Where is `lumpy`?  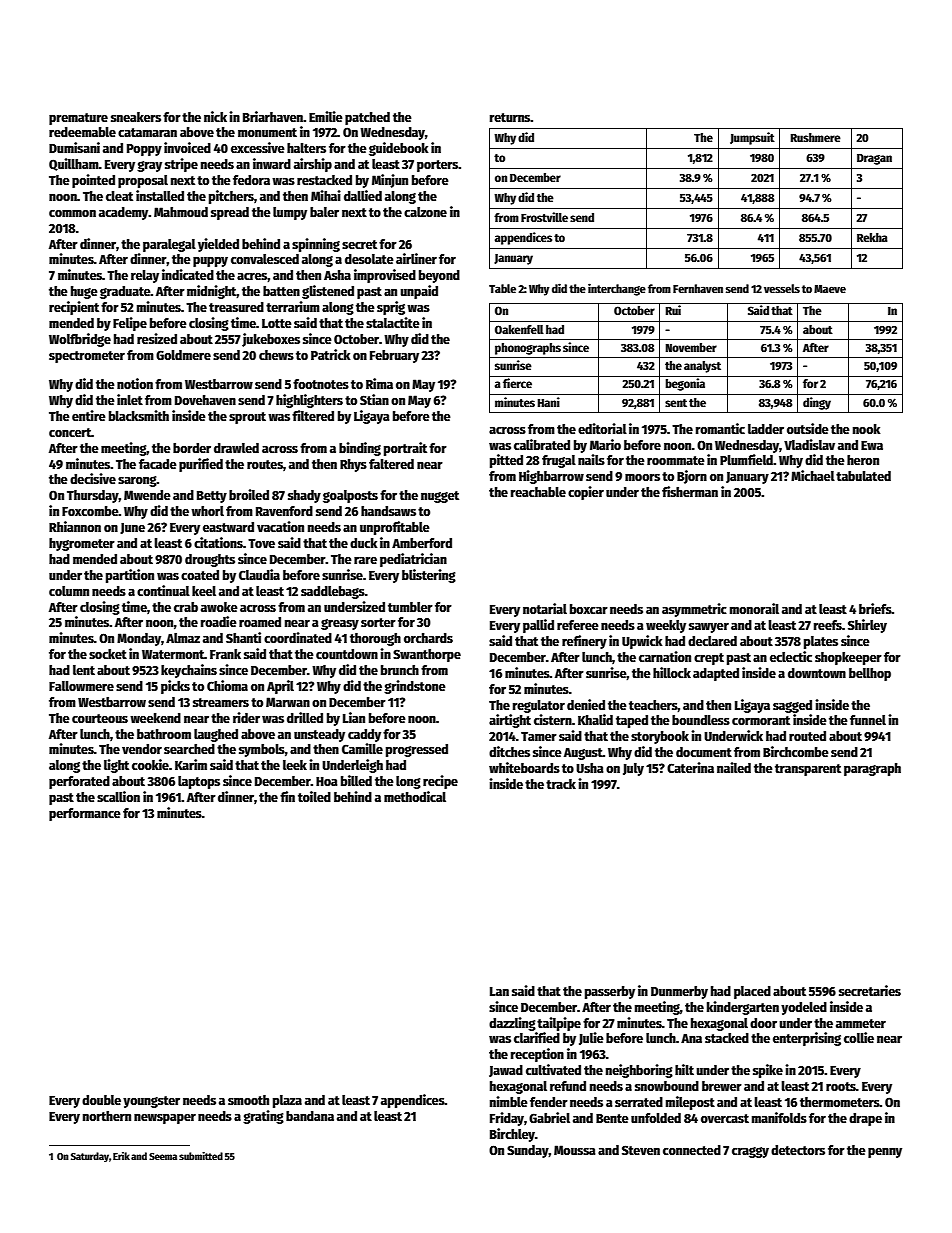 lumpy is located at coordinates (290, 213).
